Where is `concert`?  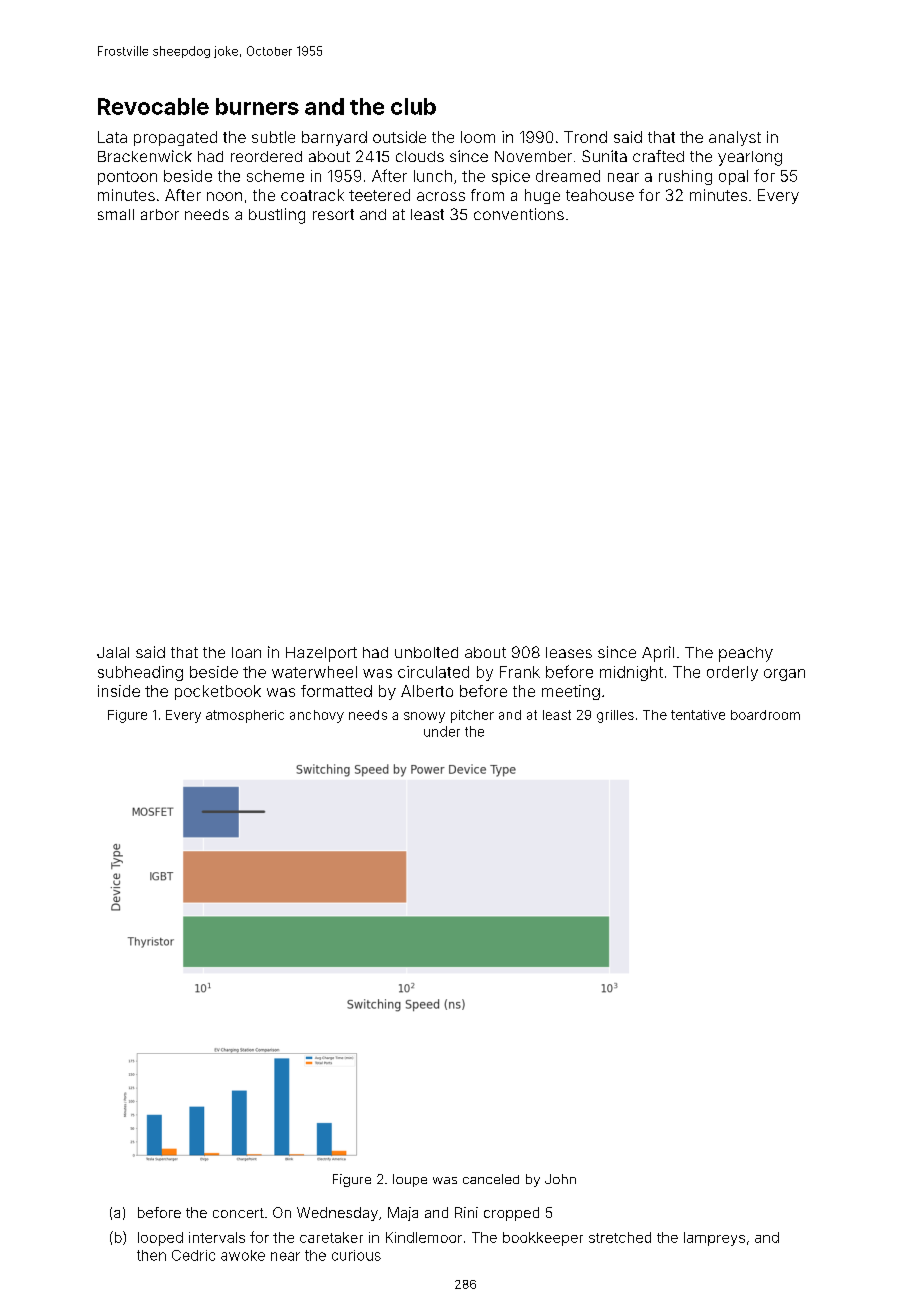
concert is located at coordinates (238, 1213).
